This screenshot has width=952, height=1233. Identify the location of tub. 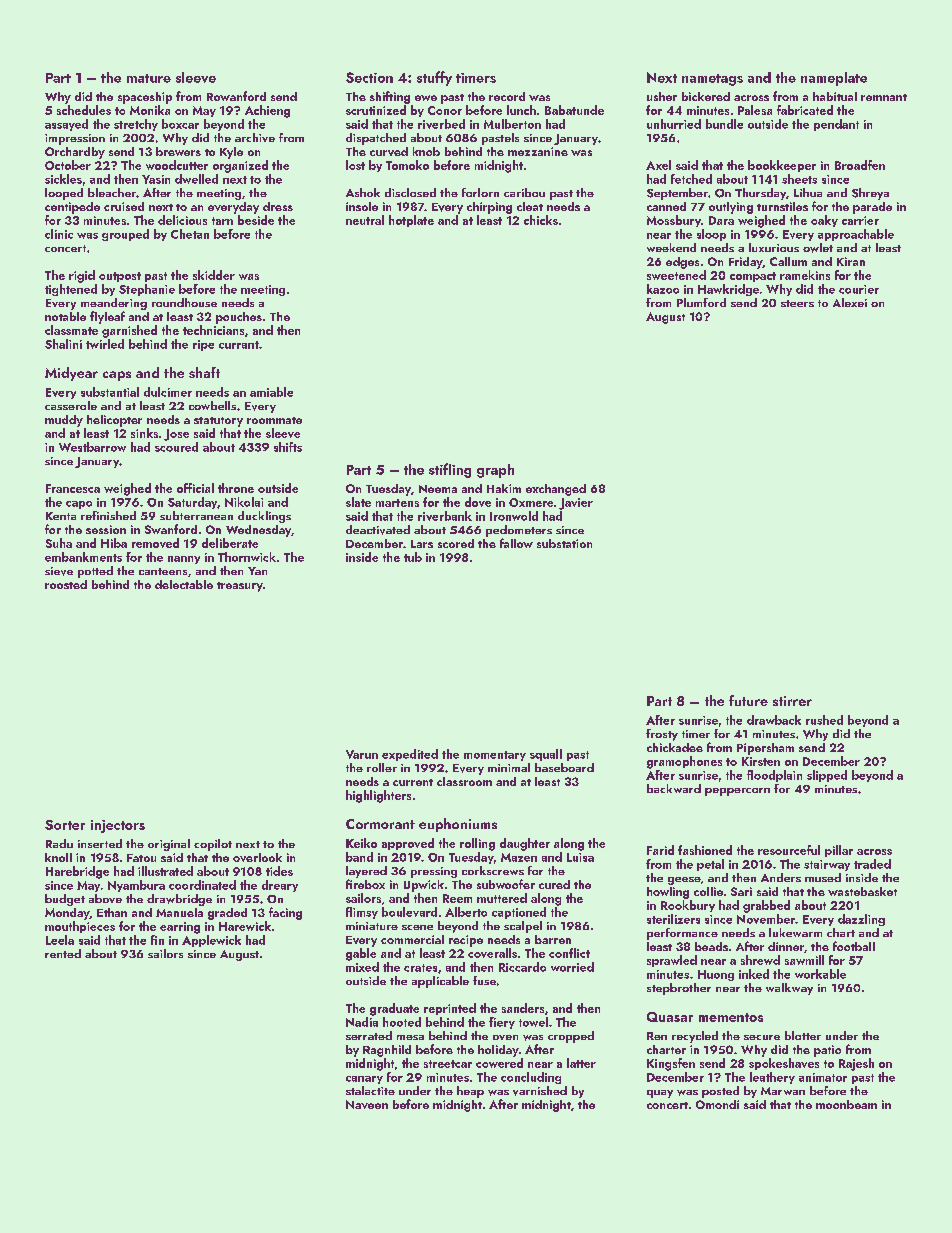
(413, 557).
